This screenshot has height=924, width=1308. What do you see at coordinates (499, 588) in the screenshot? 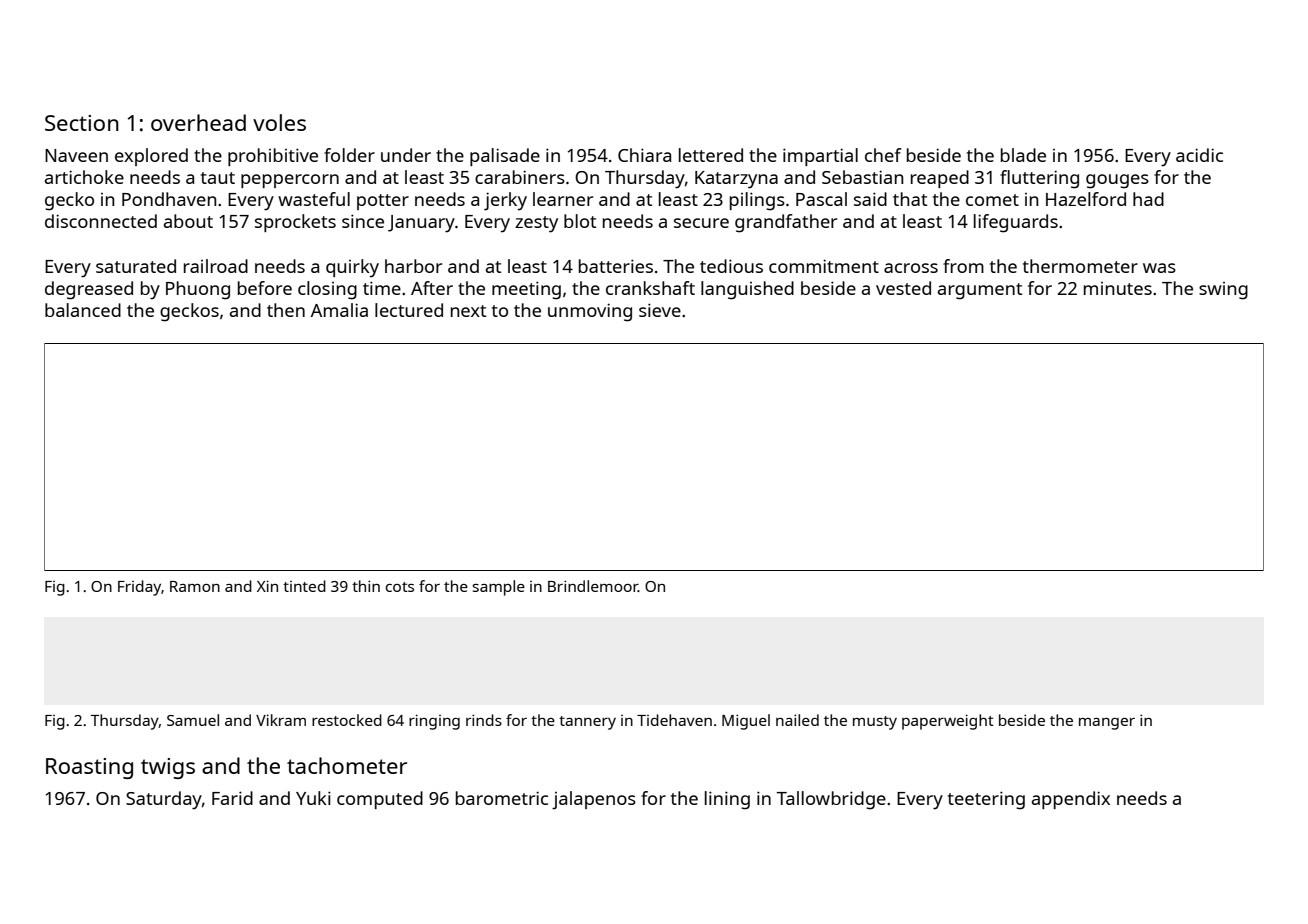
I see `sample` at bounding box center [499, 588].
